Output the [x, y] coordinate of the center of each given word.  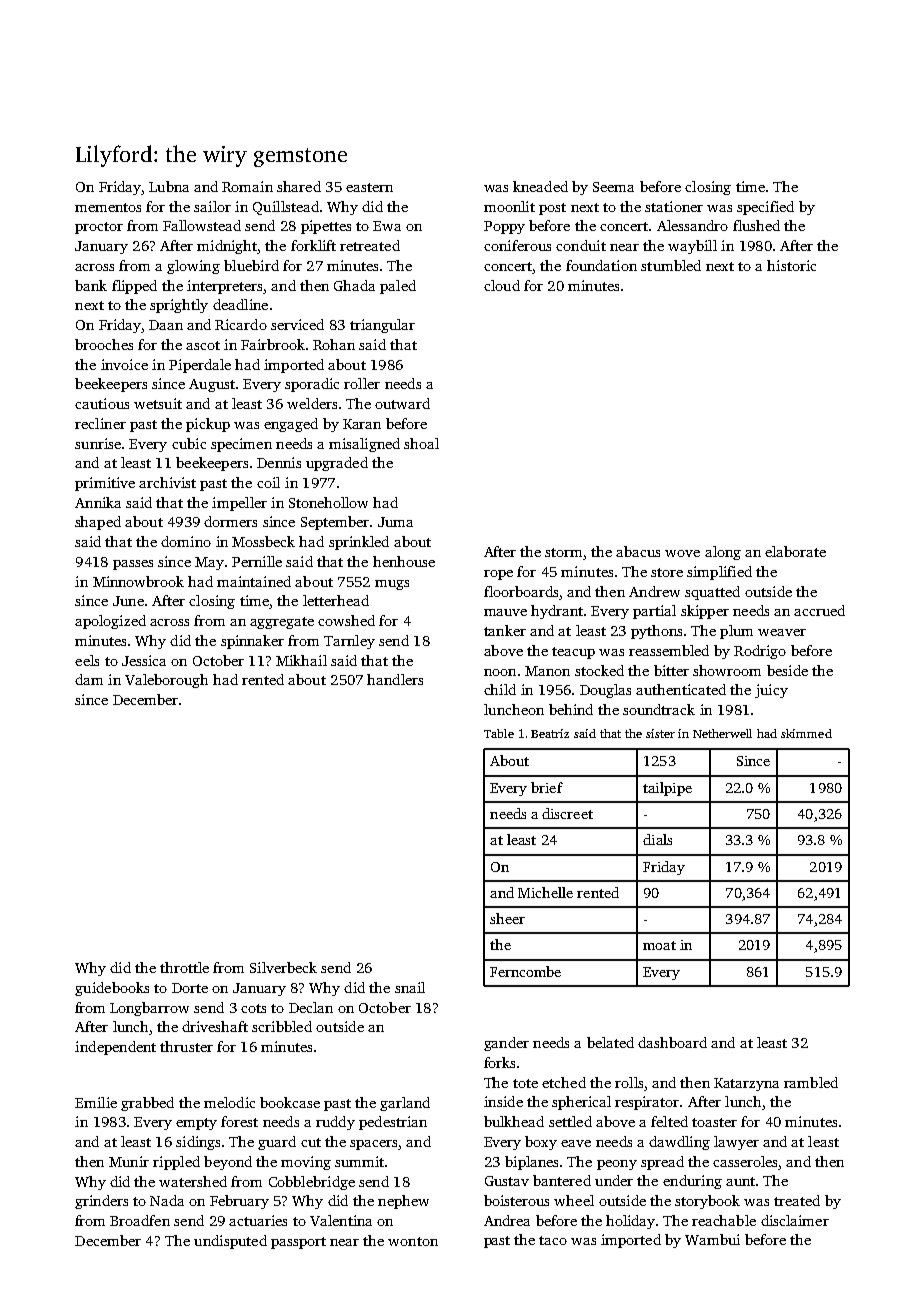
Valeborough [166, 681]
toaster [714, 1122]
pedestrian [393, 1123]
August [212, 385]
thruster [186, 1046]
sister [660, 733]
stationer [674, 206]
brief [547, 787]
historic [791, 265]
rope [498, 575]
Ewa [387, 226]
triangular [382, 326]
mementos [108, 207]
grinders [101, 1202]
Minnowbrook [138, 581]
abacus [638, 551]
